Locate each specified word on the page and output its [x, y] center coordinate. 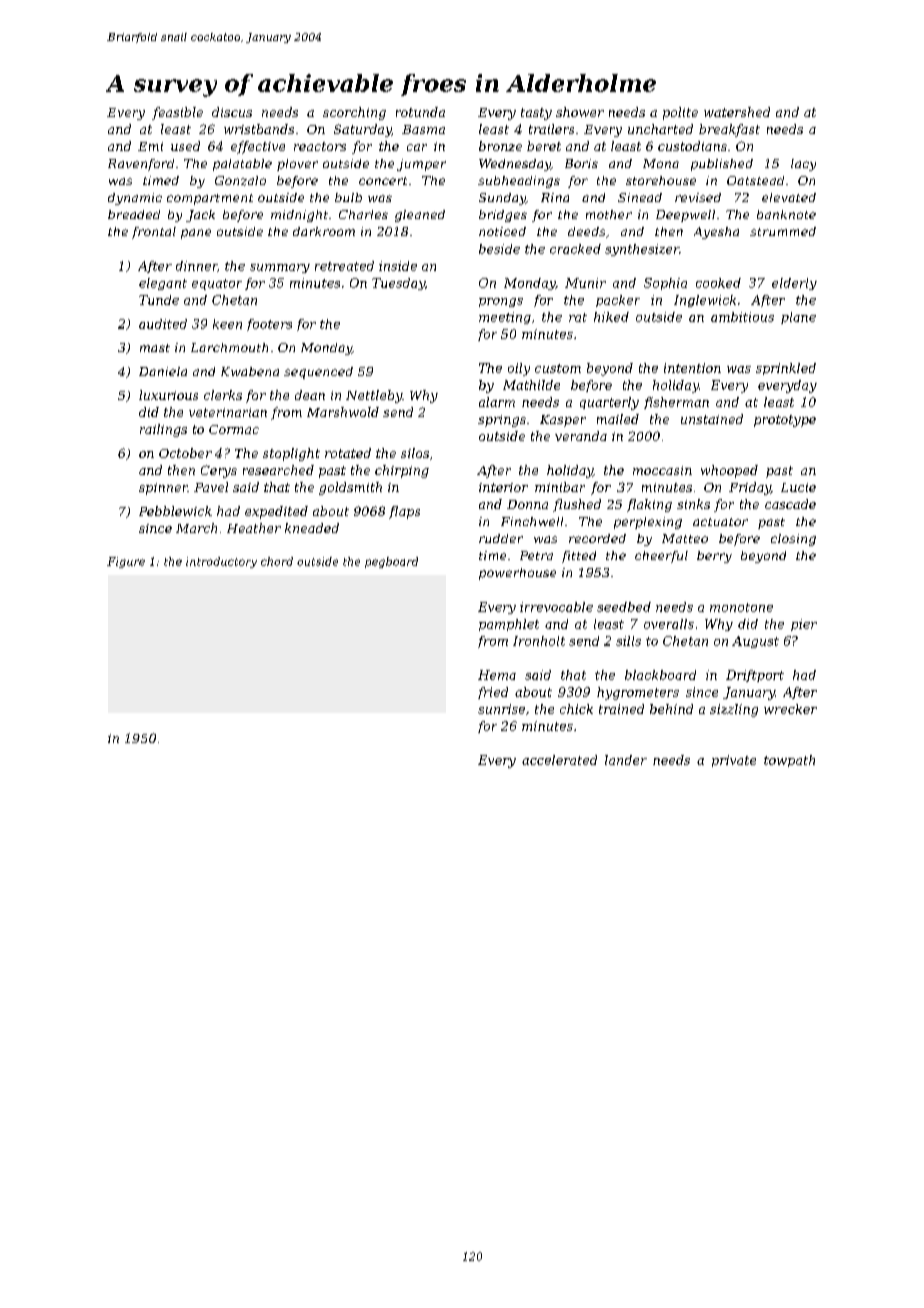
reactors [320, 146]
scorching [354, 113]
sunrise [501, 709]
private [734, 761]
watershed [737, 112]
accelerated [559, 760]
